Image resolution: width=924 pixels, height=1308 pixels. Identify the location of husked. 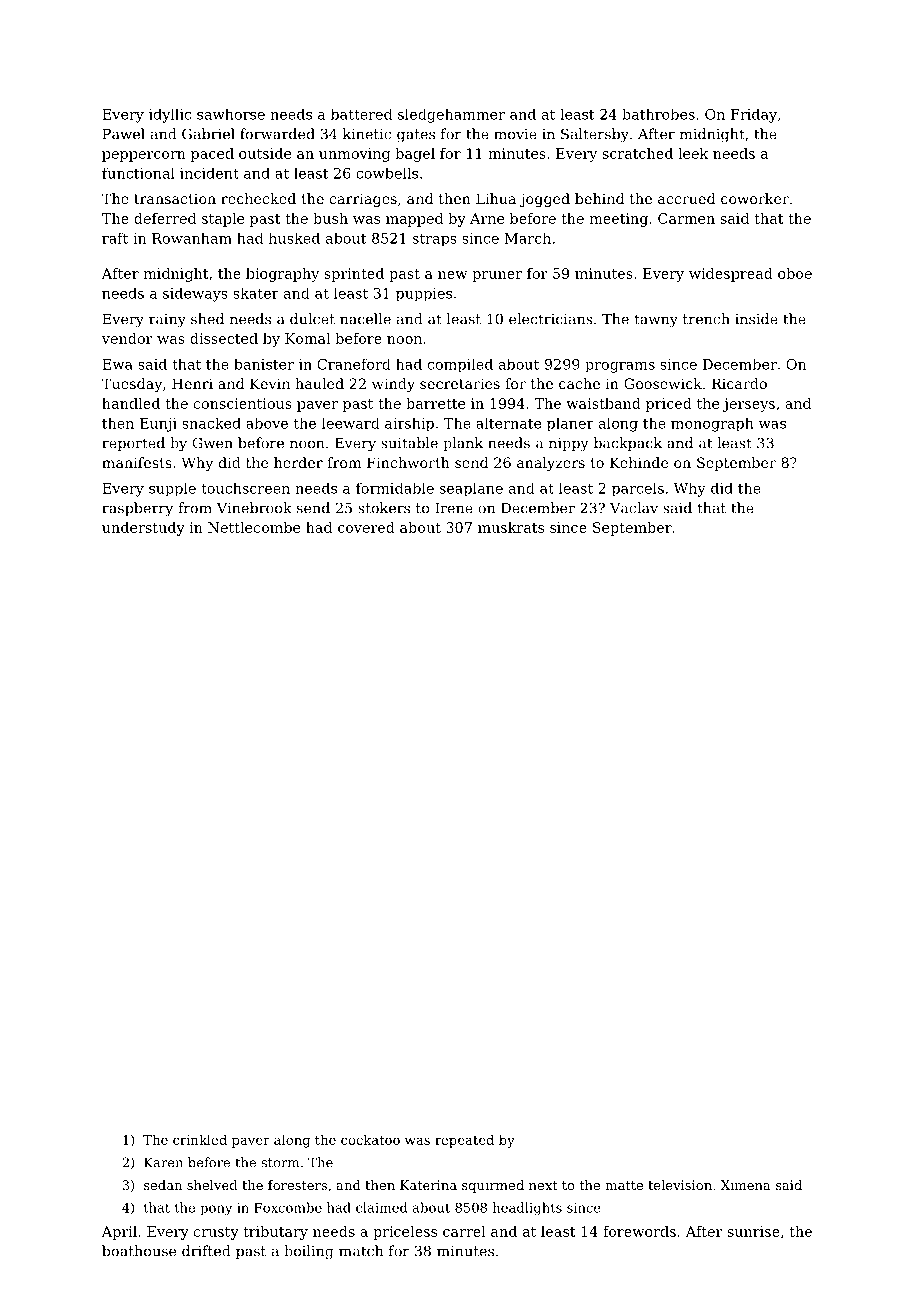
(294, 238).
